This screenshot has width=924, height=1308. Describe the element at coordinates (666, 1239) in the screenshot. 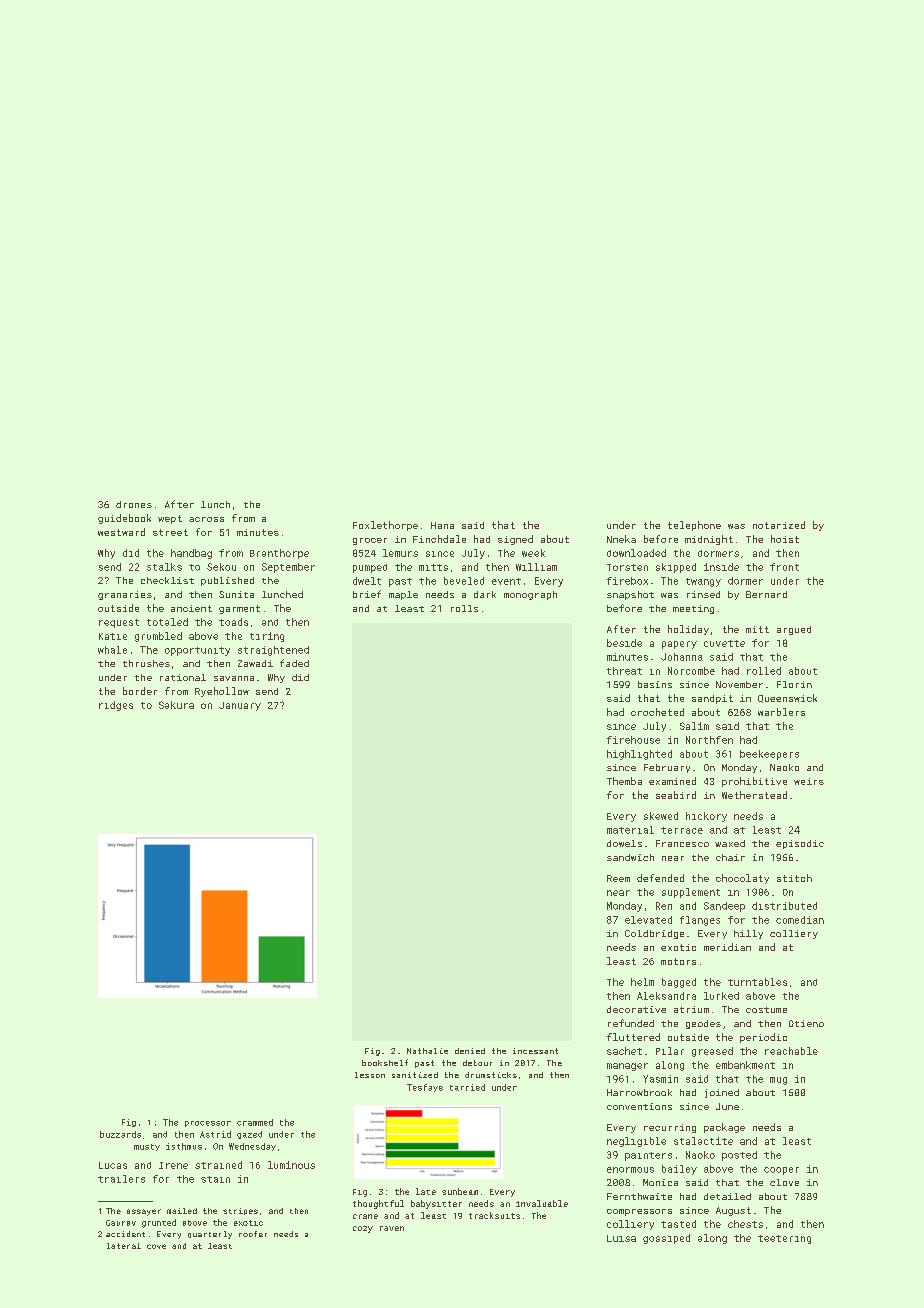

I see `gossiped` at that location.
